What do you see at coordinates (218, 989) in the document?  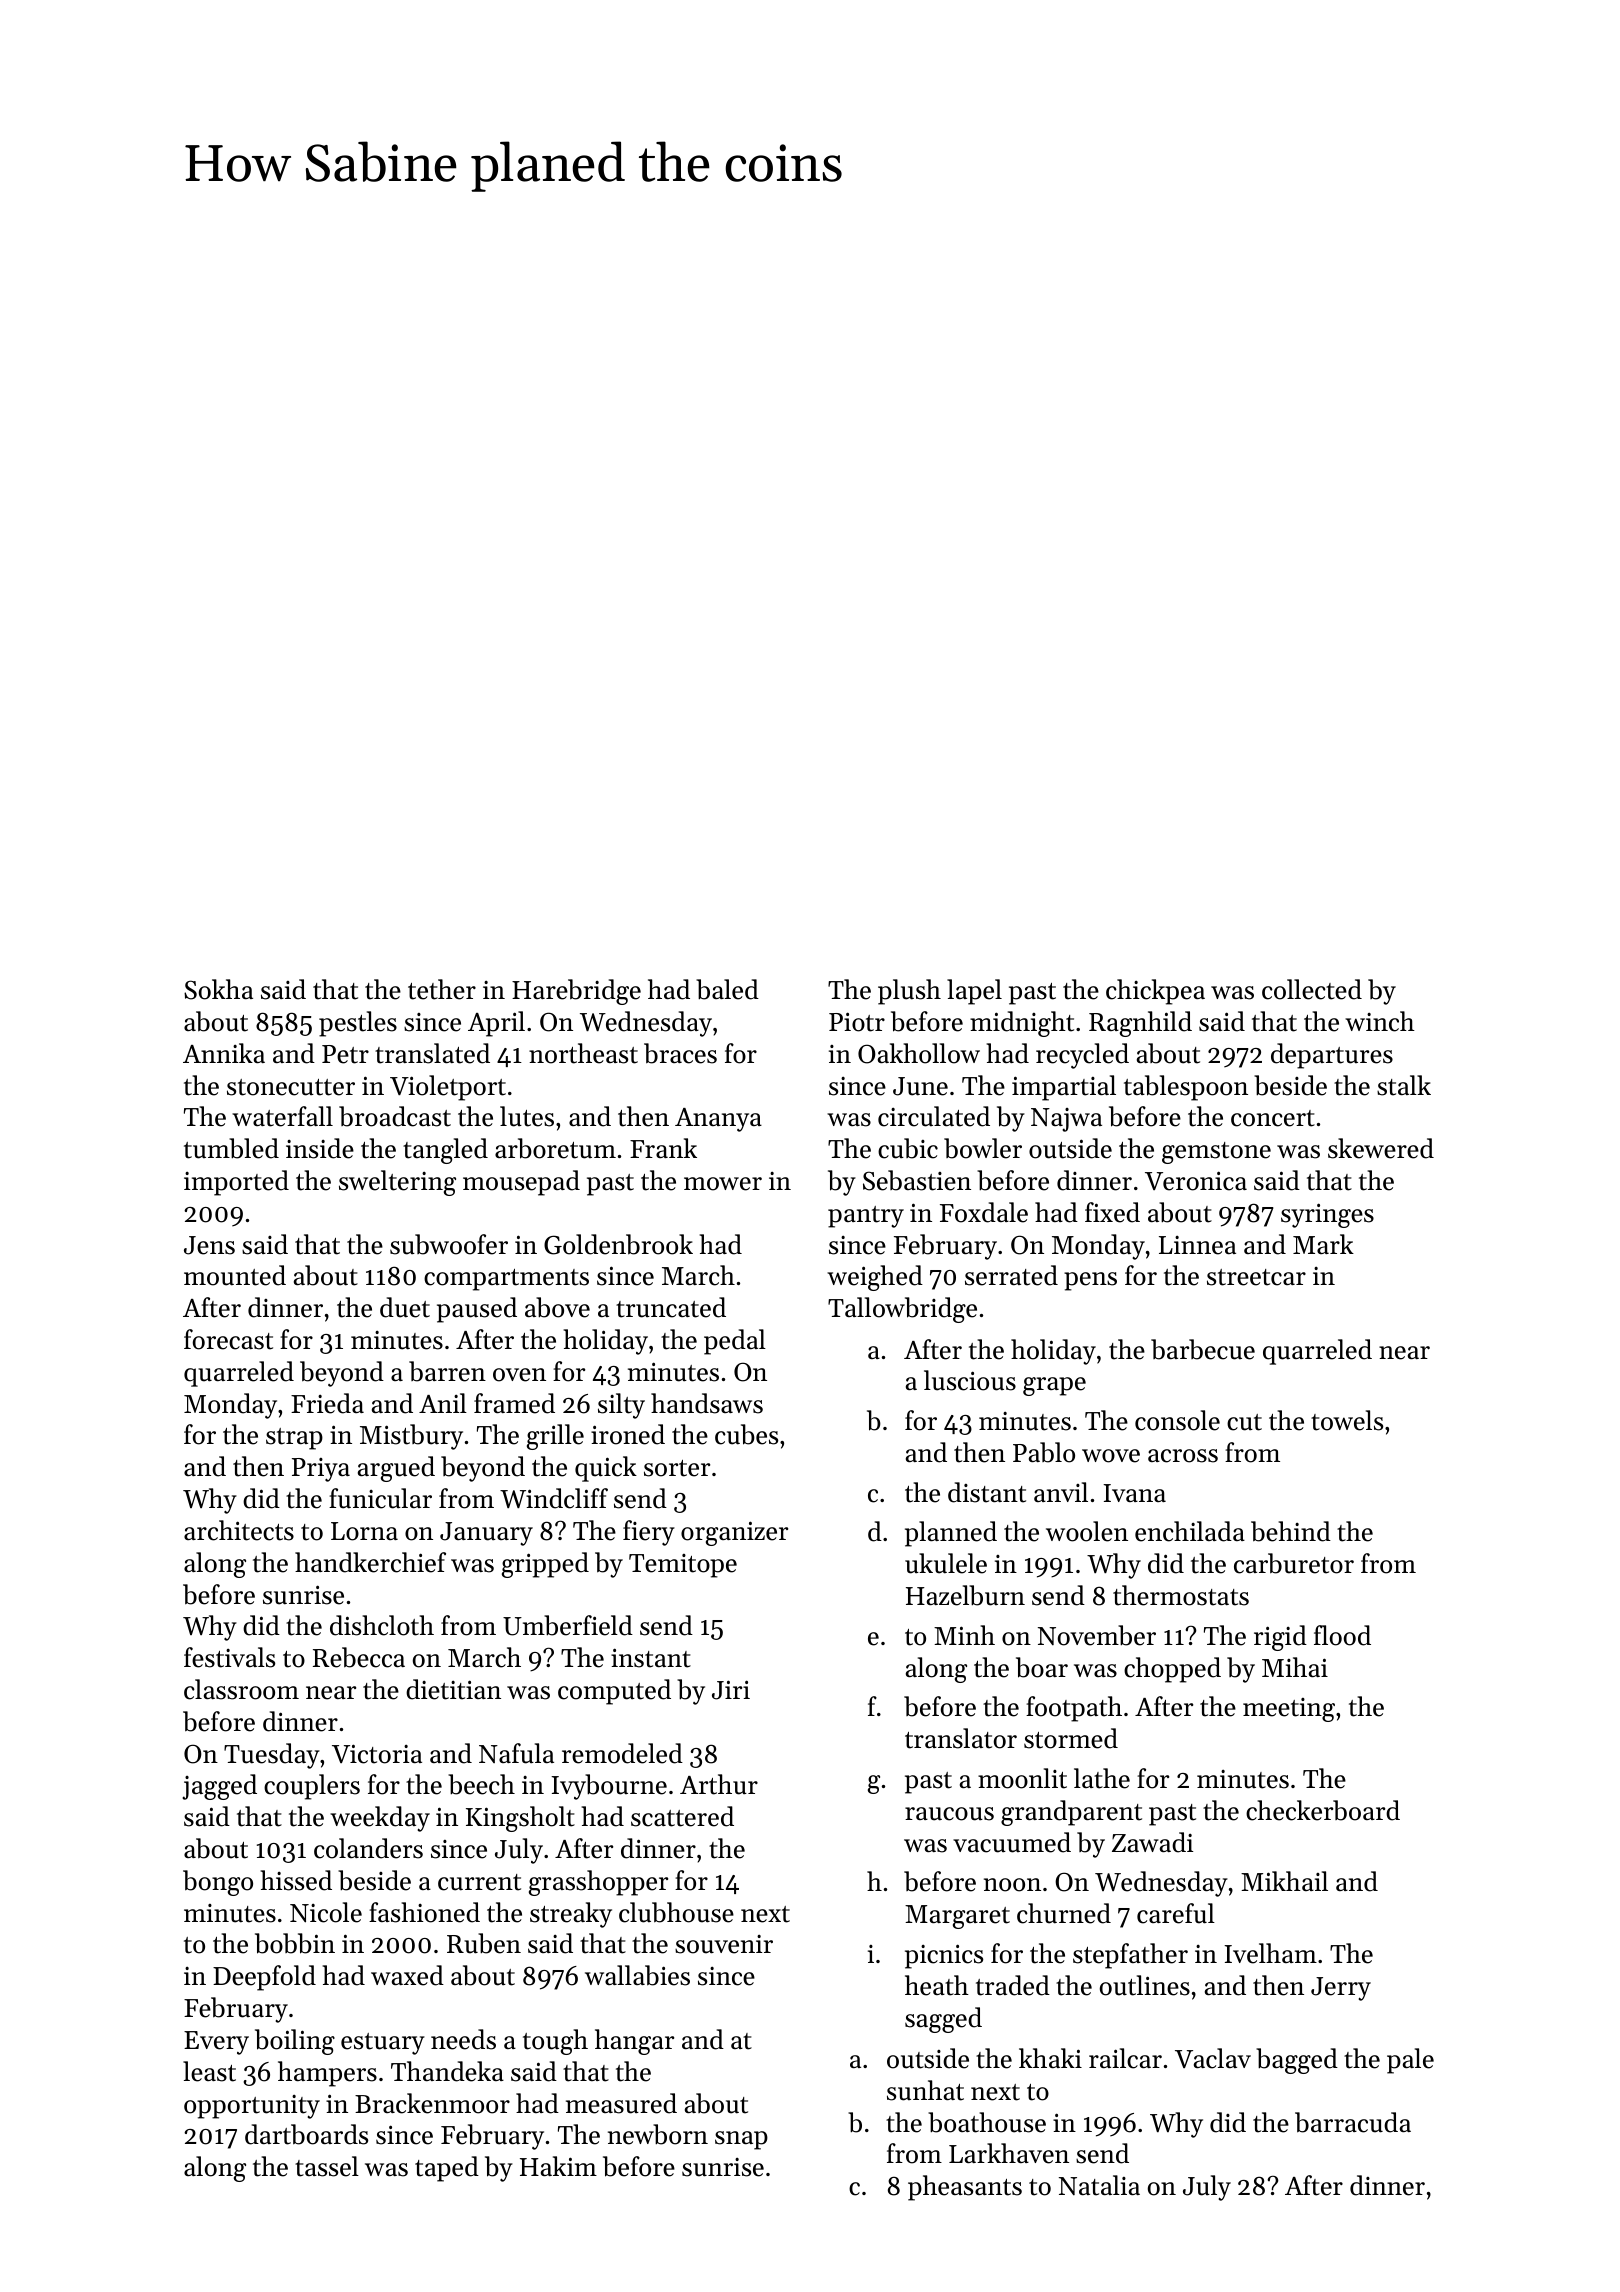 I see `Sokha` at bounding box center [218, 989].
